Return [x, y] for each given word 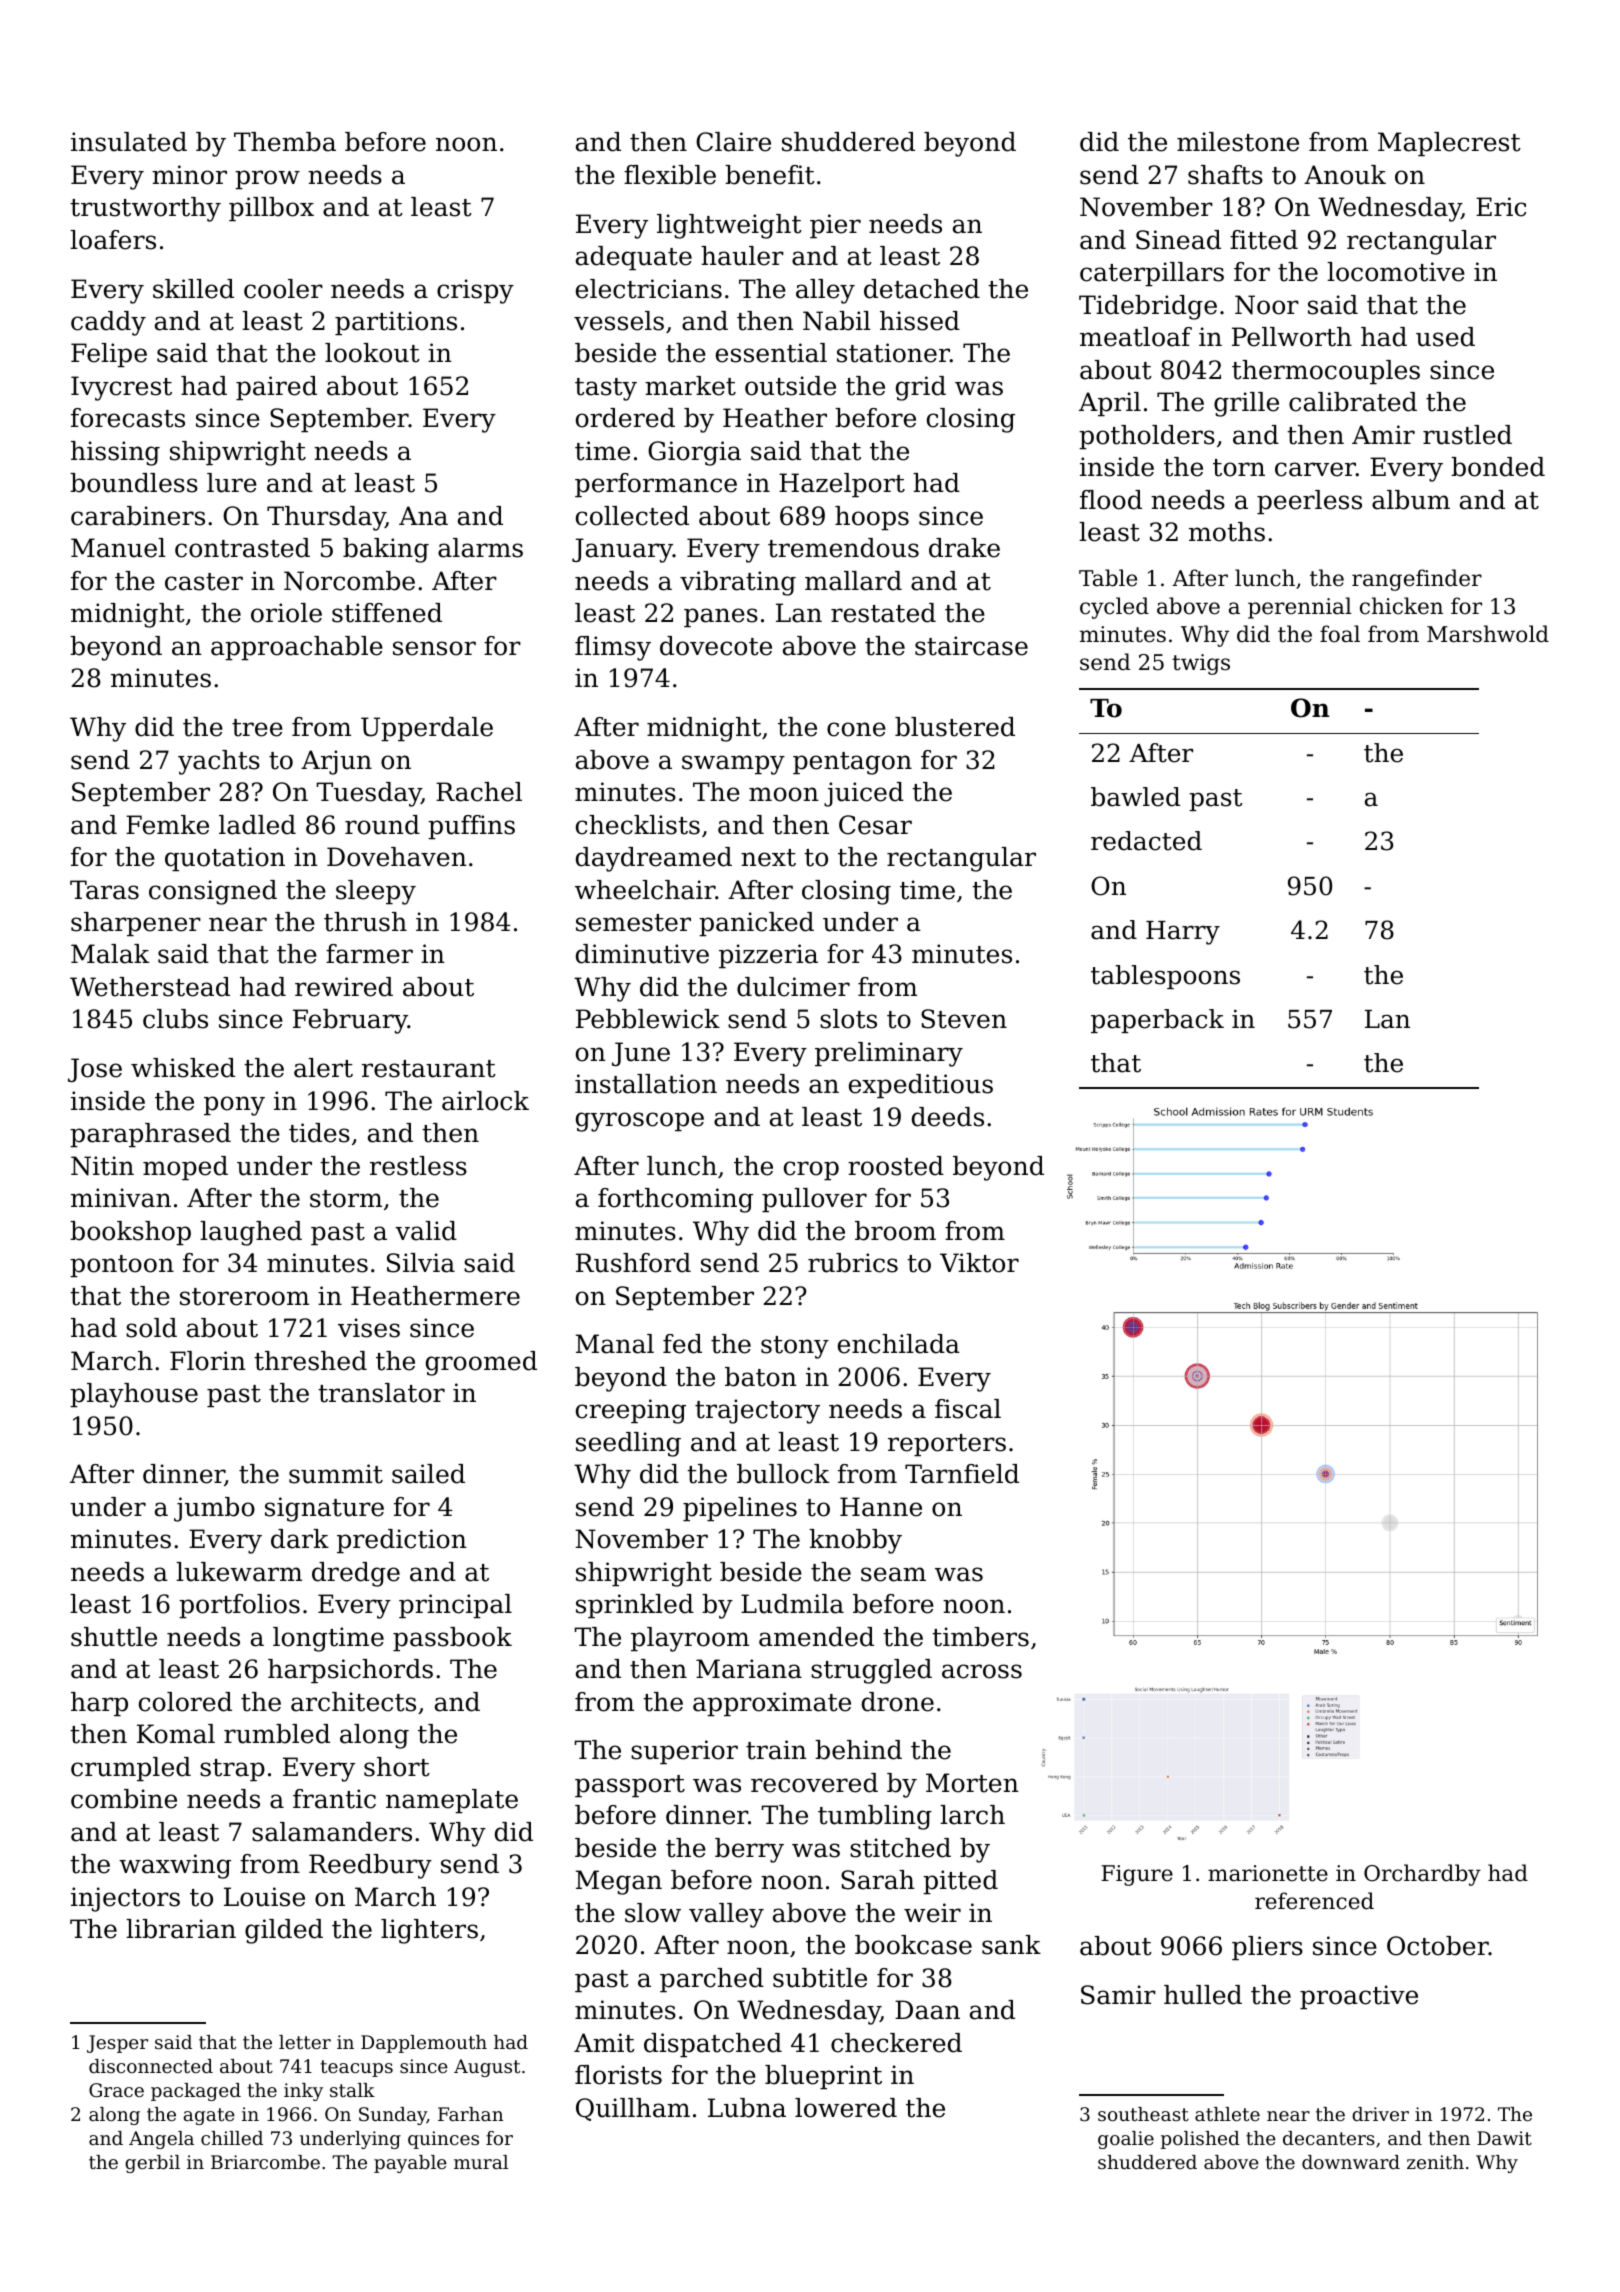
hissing [115, 453]
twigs [1201, 664]
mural [481, 2162]
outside [790, 386]
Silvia [421, 1263]
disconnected [151, 2066]
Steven [964, 1019]
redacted [1146, 841]
